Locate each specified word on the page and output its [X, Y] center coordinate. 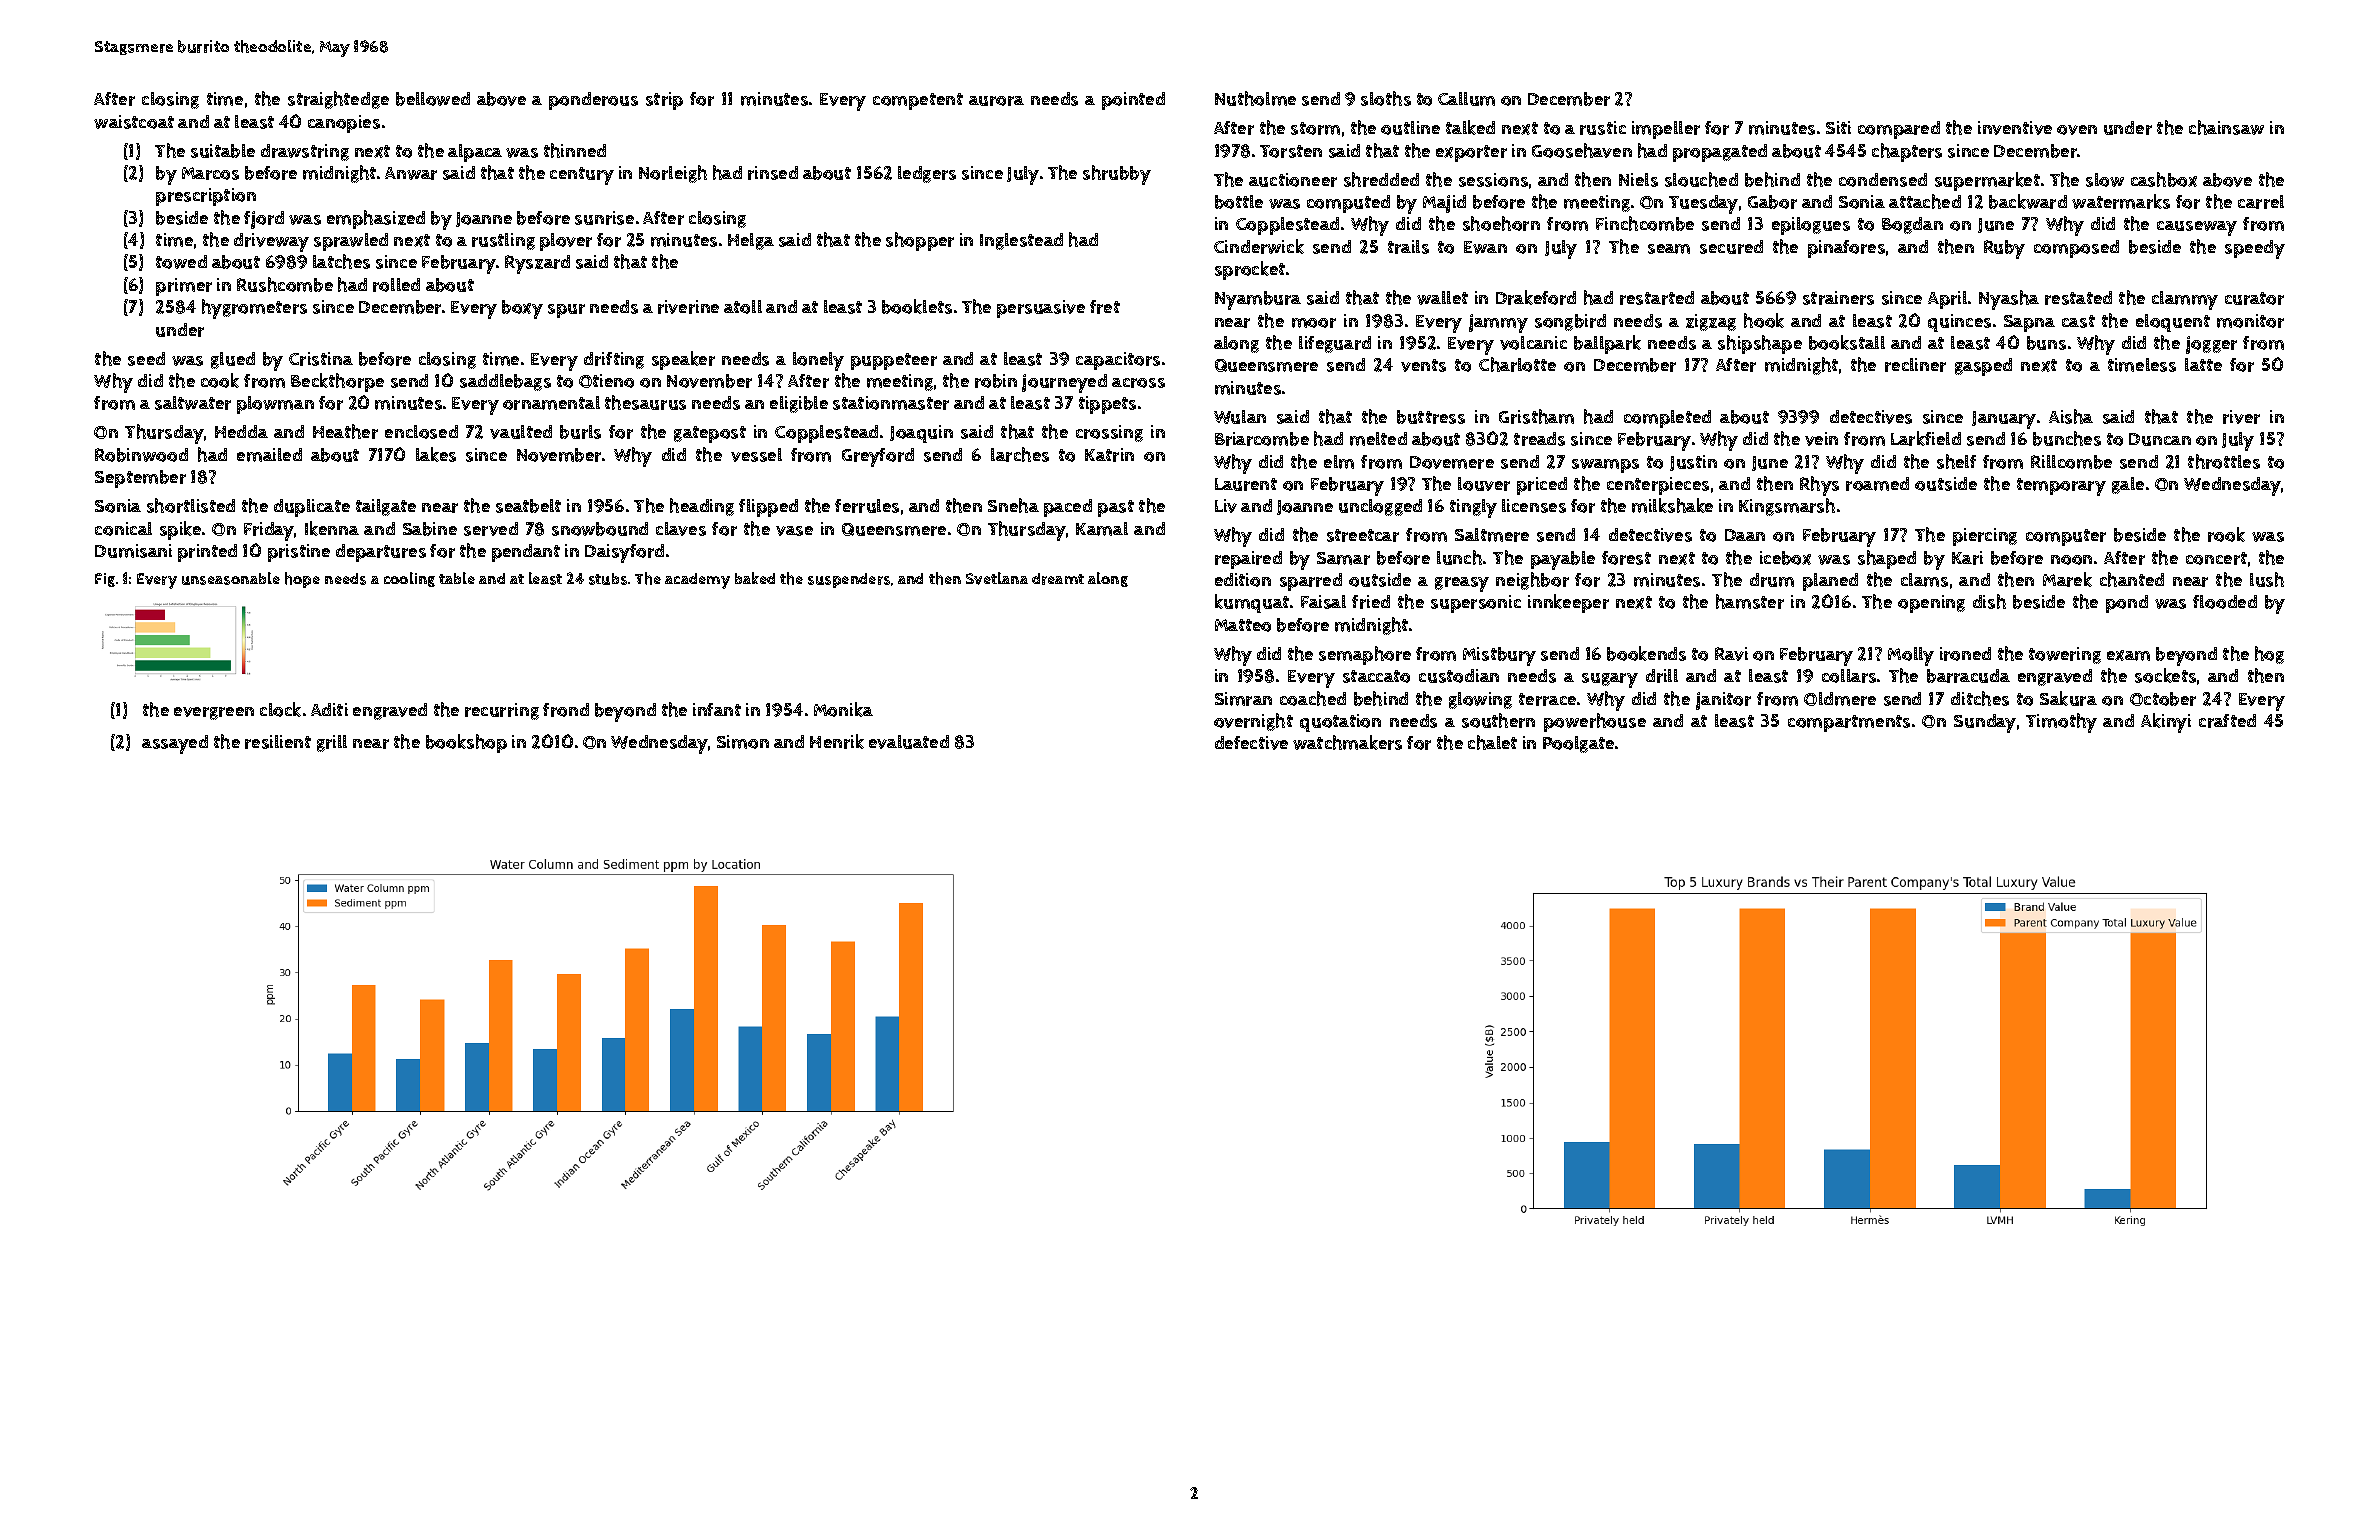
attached [1925, 201]
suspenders [849, 580]
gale [2128, 485]
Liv [1226, 506]
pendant [526, 553]
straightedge [338, 100]
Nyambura [1258, 300]
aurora [996, 101]
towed [181, 262]
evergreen [214, 713]
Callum [1466, 99]
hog [2269, 655]
